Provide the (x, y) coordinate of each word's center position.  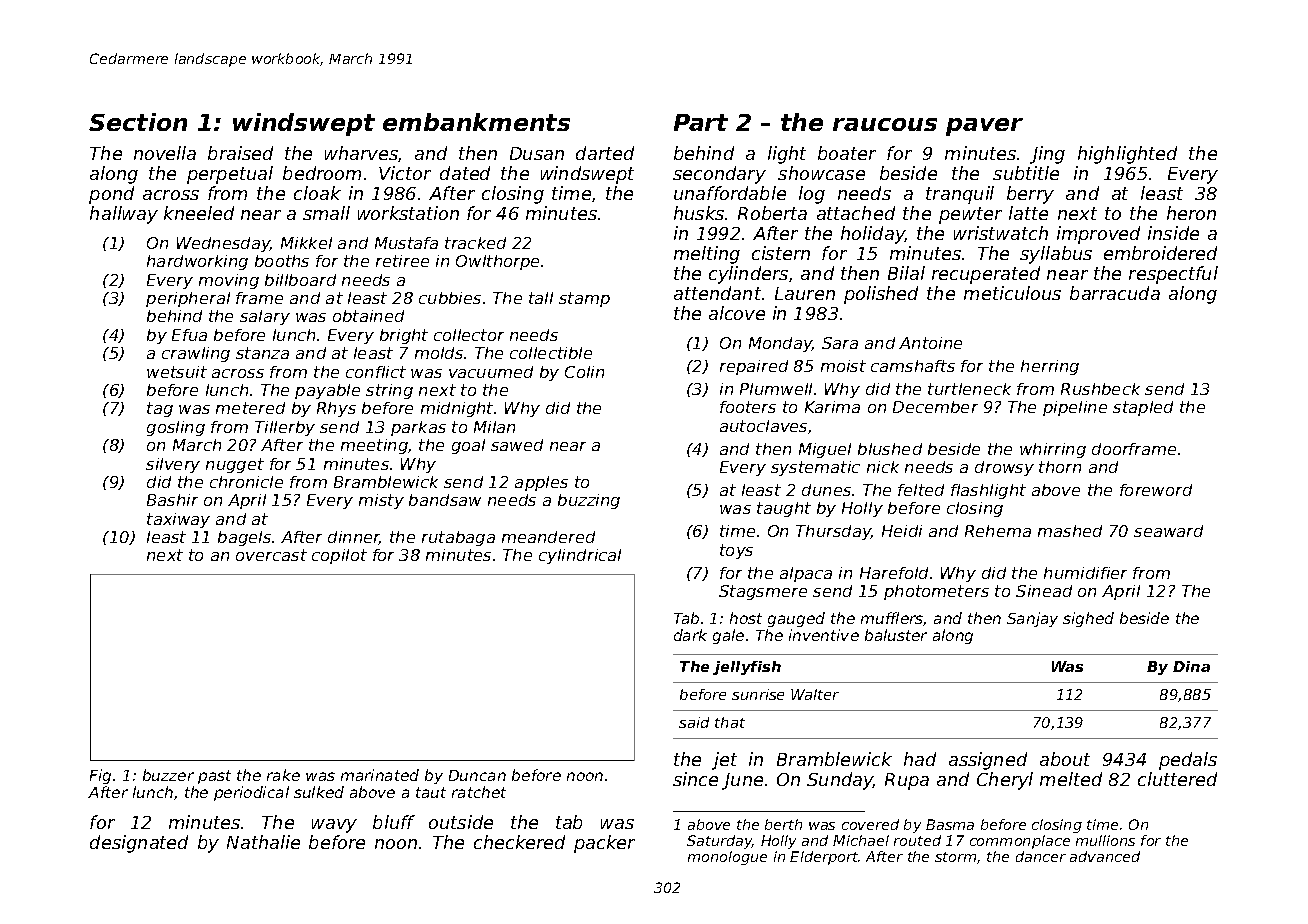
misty (381, 501)
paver (984, 127)
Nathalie (263, 842)
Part (701, 122)
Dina (1191, 666)
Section (138, 122)
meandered (548, 537)
